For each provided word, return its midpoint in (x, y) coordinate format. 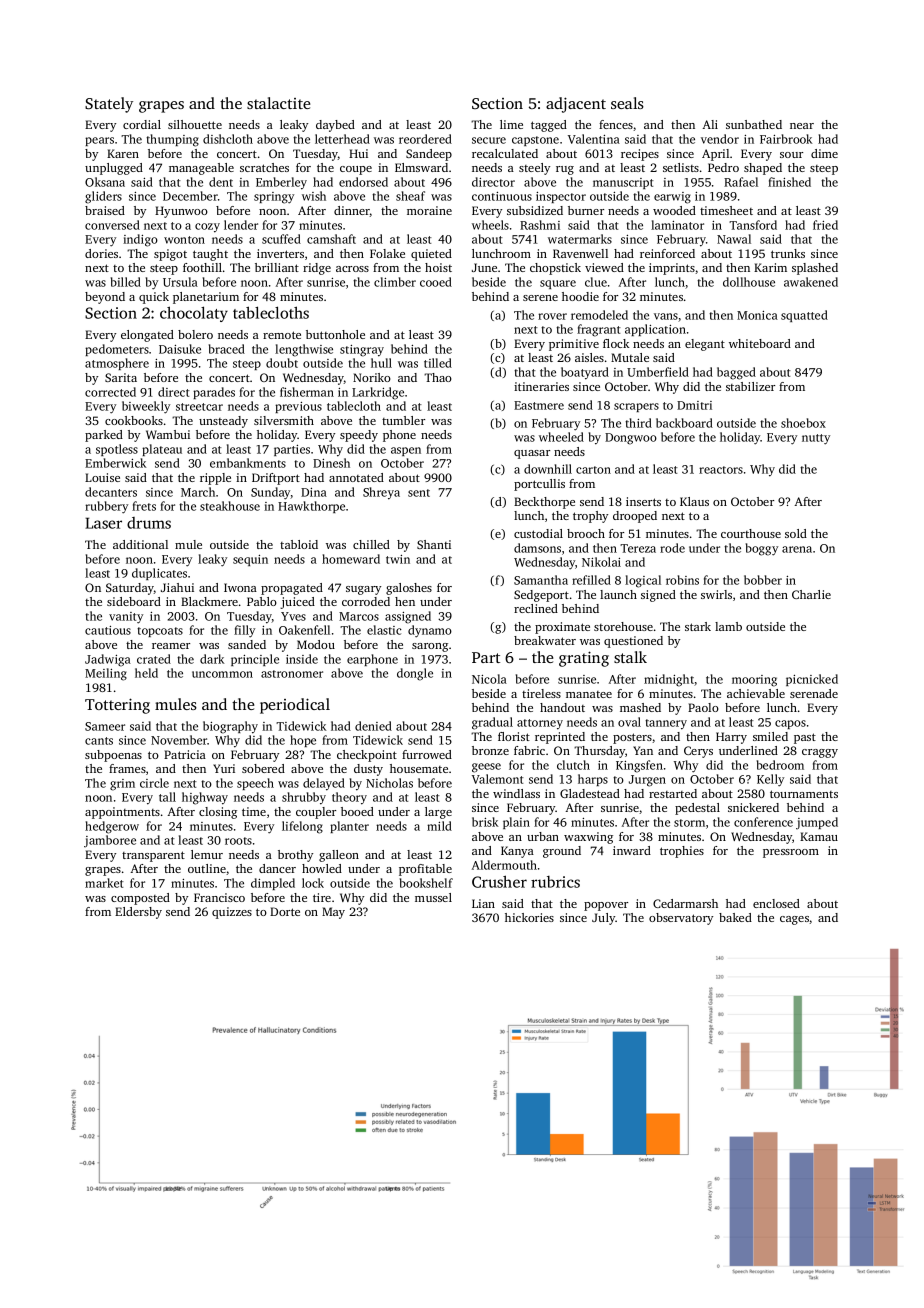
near (802, 126)
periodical (295, 706)
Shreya (381, 493)
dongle (415, 674)
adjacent (576, 105)
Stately (109, 105)
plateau (162, 450)
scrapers (636, 407)
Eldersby (138, 913)
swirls (716, 594)
